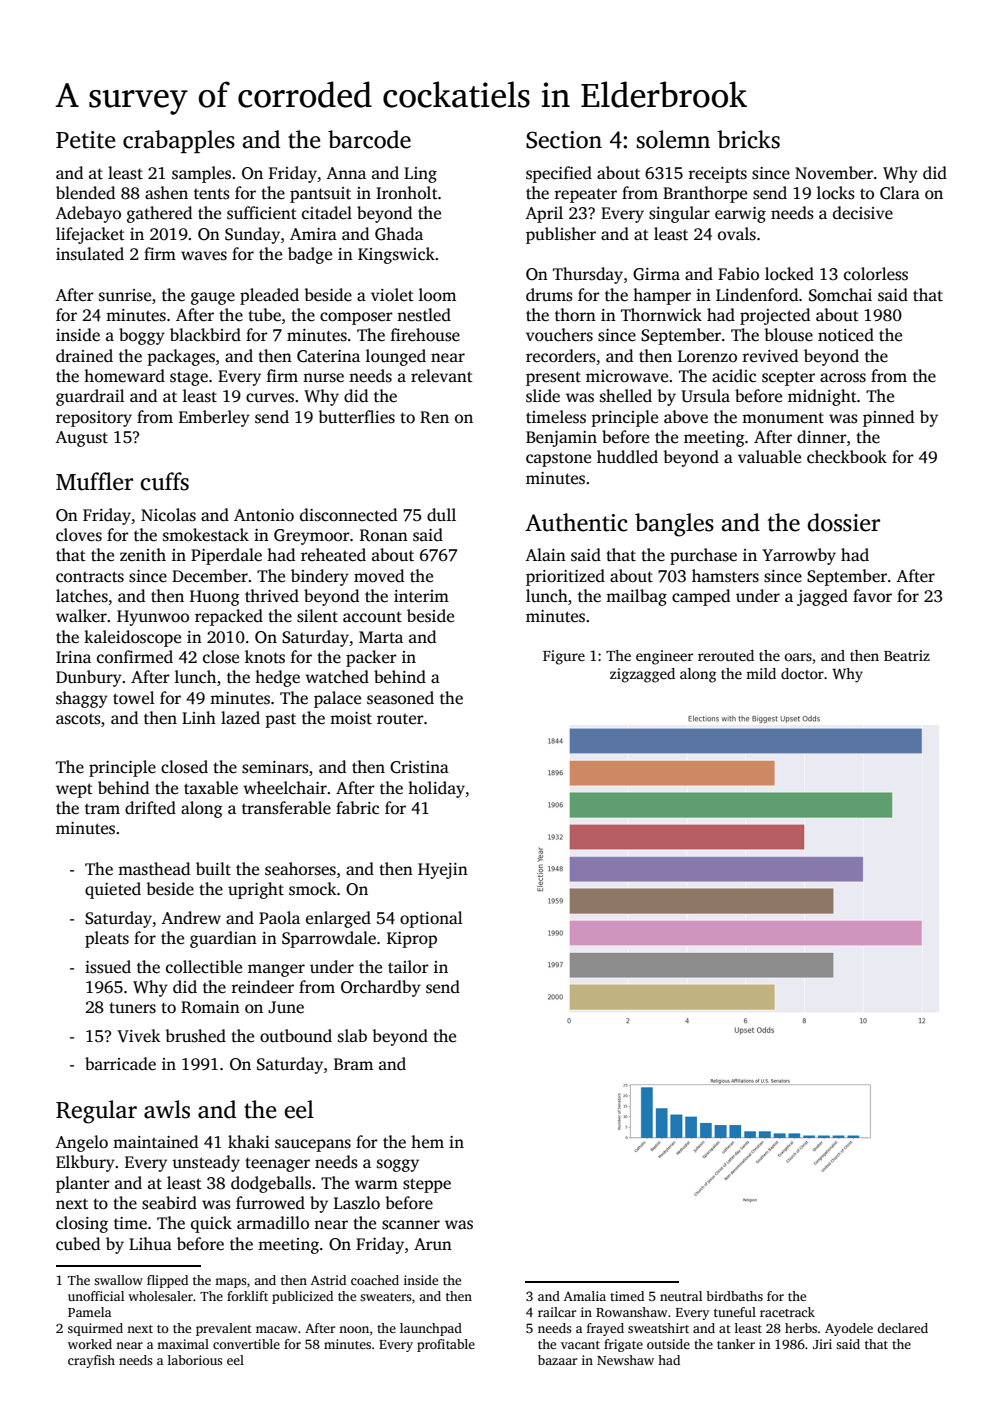 The image size is (1003, 1425). Describe the element at coordinates (223, 939) in the screenshot. I see `guardian` at that location.
